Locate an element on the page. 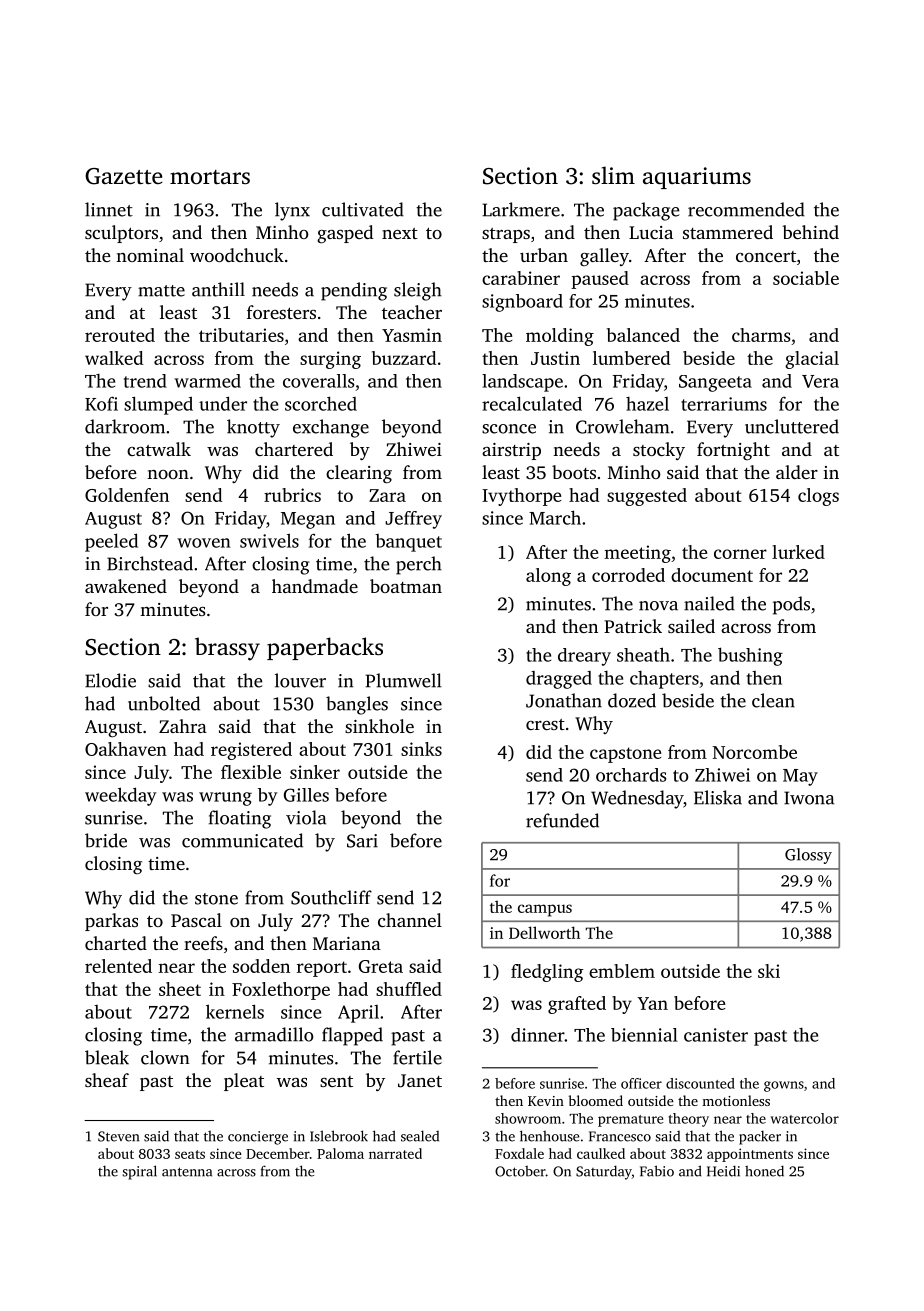 The height and width of the page is (1311, 924). bride is located at coordinates (106, 840).
